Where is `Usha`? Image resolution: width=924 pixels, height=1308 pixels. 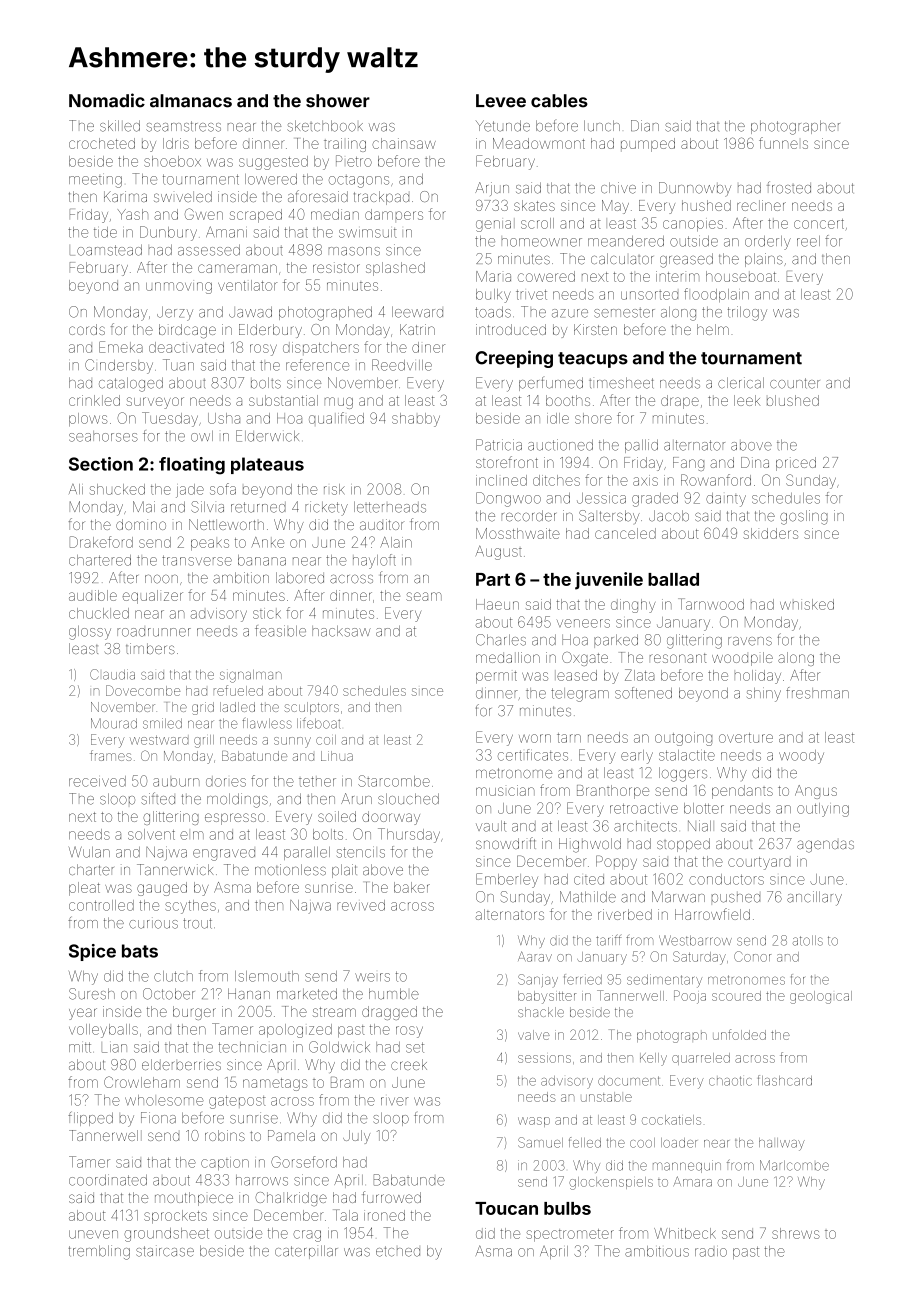 Usha is located at coordinates (224, 418).
